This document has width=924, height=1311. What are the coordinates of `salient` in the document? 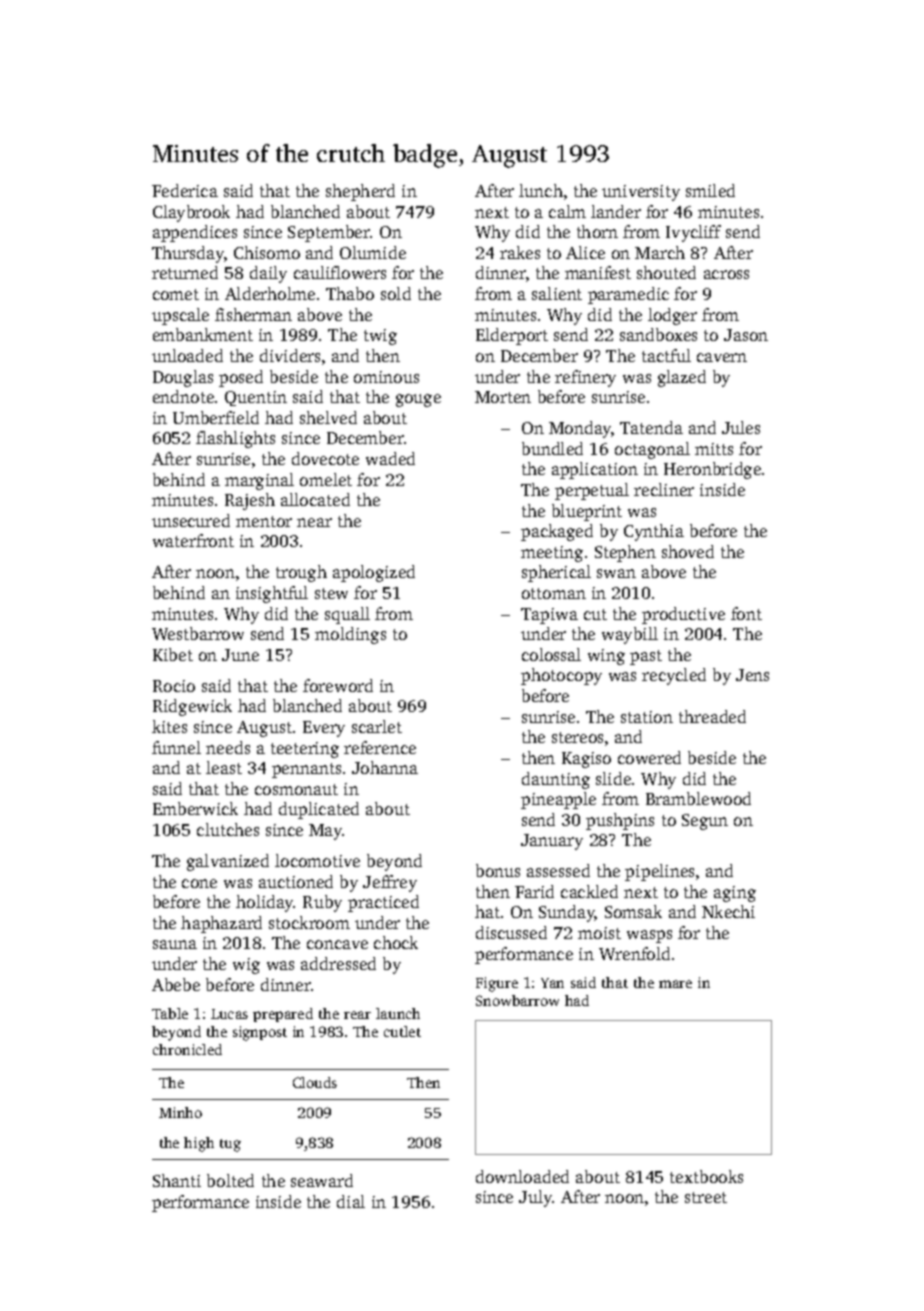 It's located at (557, 293).
